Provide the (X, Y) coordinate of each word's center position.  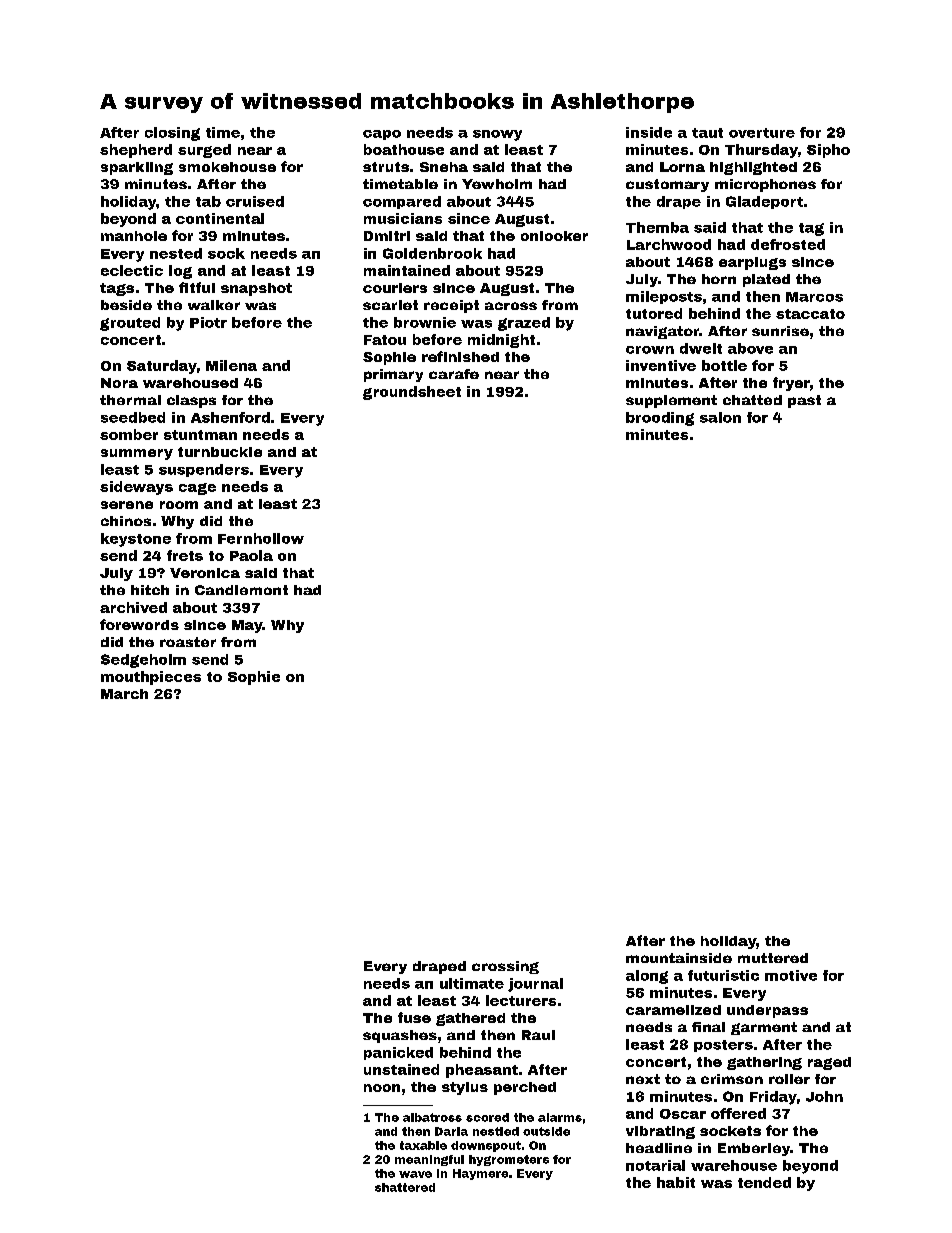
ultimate (472, 983)
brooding (660, 419)
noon (382, 1088)
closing (172, 134)
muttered (773, 958)
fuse (414, 1017)
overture (762, 133)
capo (382, 135)
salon (720, 417)
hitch (150, 590)
